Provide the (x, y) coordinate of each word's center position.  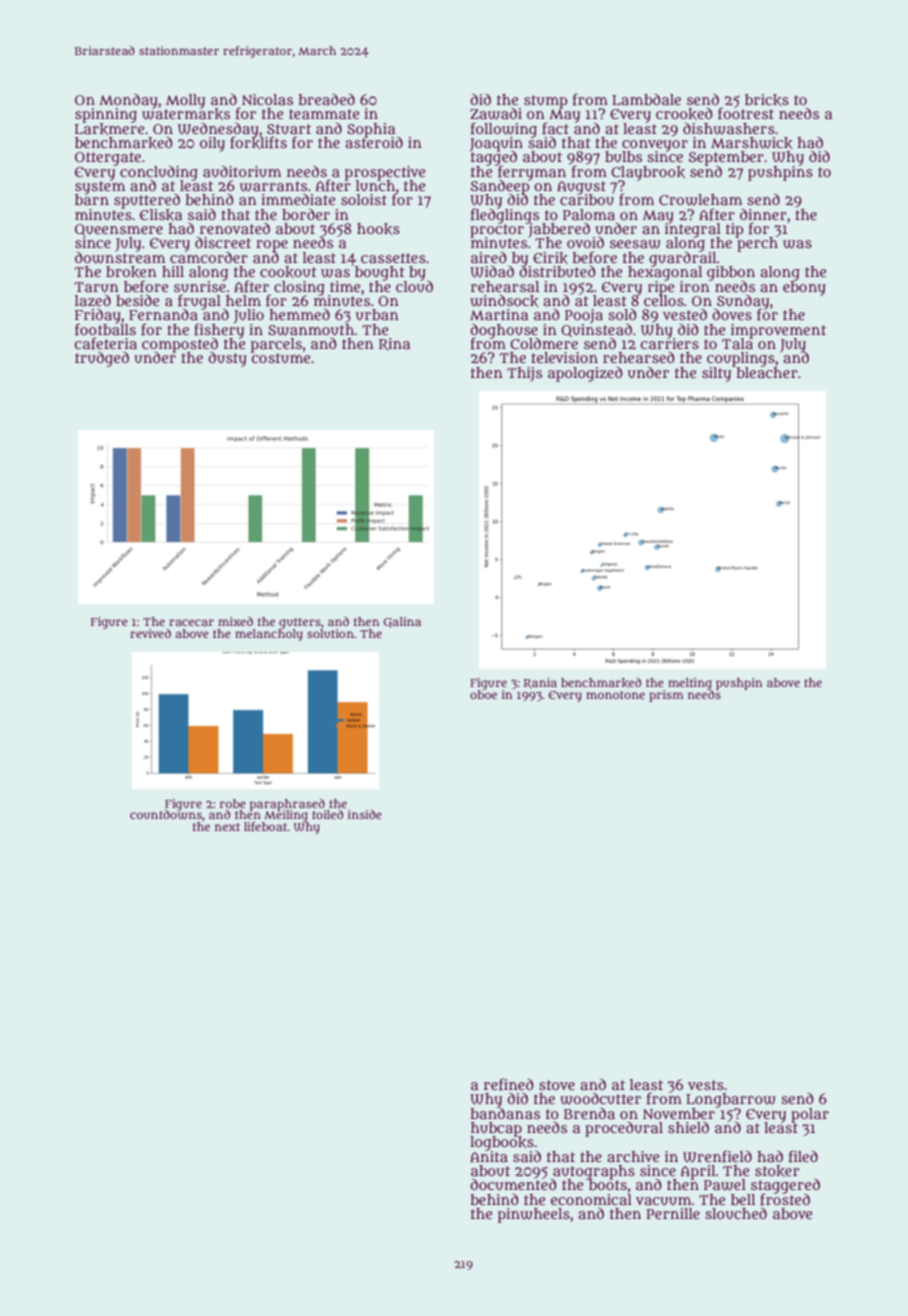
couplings (741, 359)
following (504, 129)
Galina (402, 622)
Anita (489, 1156)
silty (716, 374)
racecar (191, 622)
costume (281, 358)
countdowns (166, 815)
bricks (767, 100)
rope (272, 246)
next (227, 827)
